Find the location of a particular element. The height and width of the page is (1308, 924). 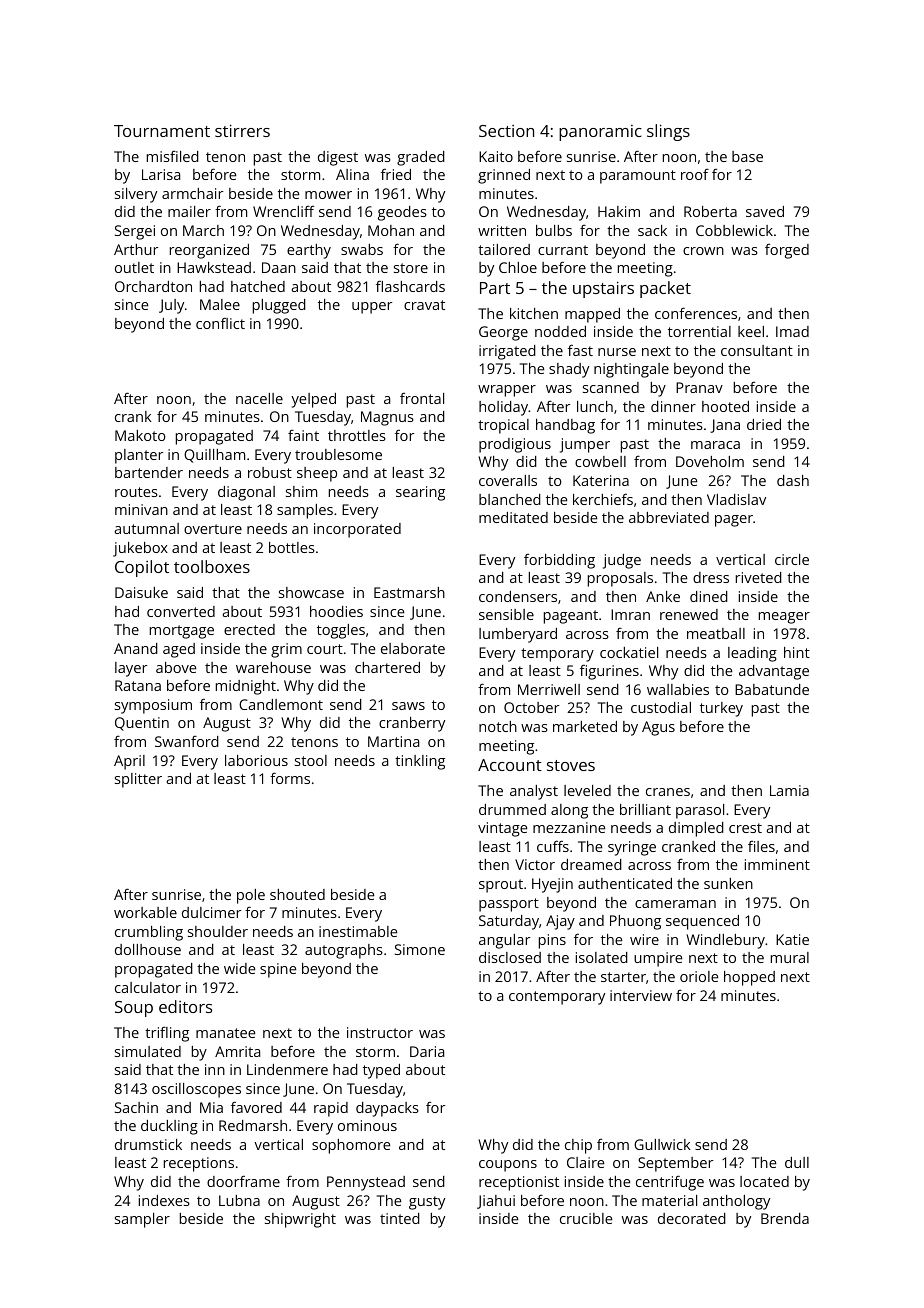

Saturday is located at coordinates (509, 922).
